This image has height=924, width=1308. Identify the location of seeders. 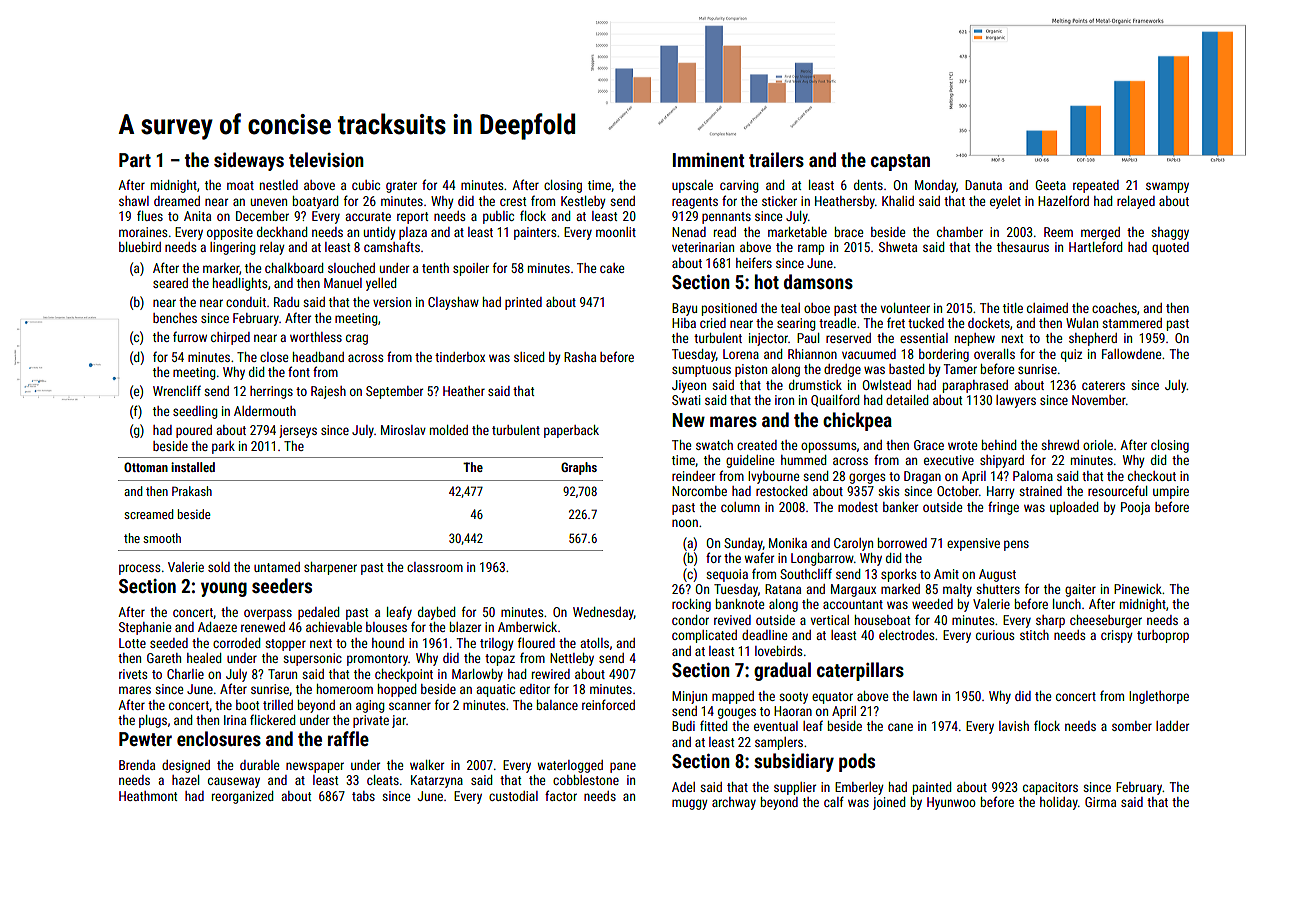
(282, 585).
